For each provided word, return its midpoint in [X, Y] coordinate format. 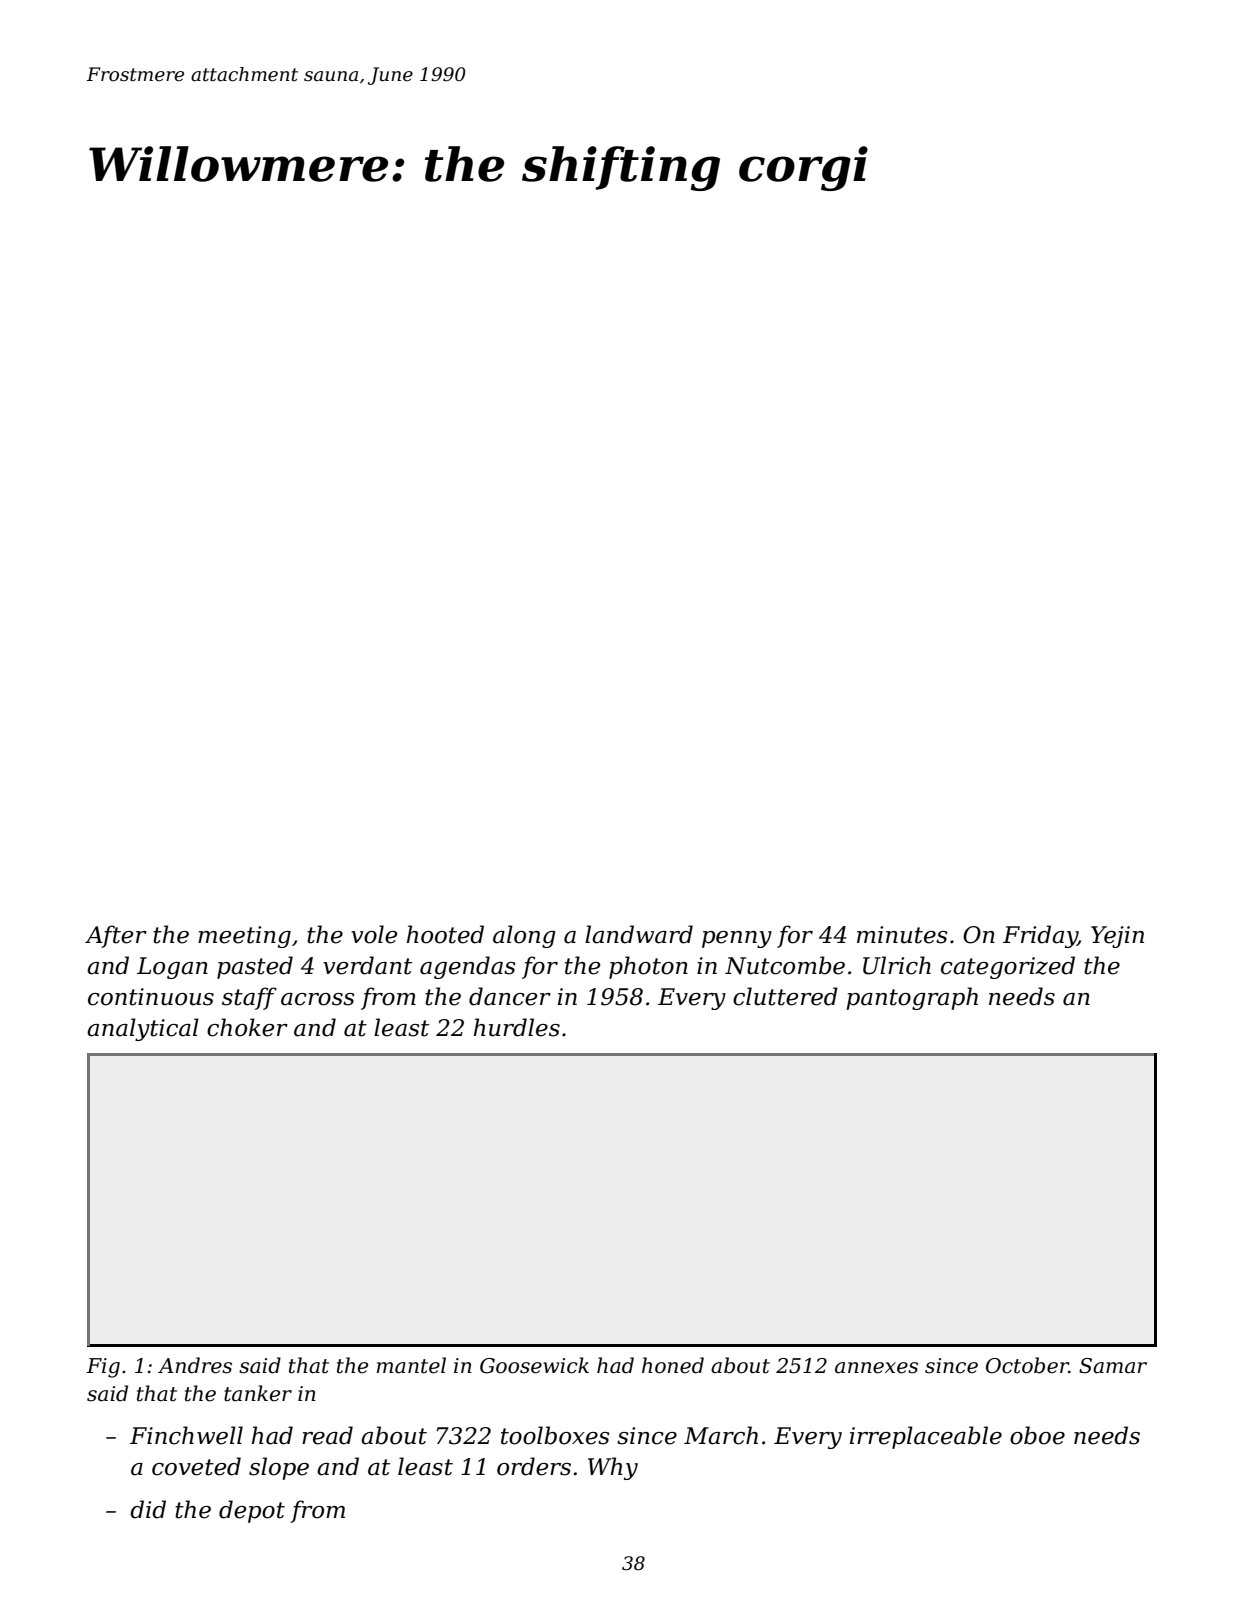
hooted [445, 934]
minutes [902, 935]
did [148, 1509]
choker [247, 1027]
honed [673, 1365]
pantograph [912, 998]
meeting [244, 937]
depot [252, 1511]
